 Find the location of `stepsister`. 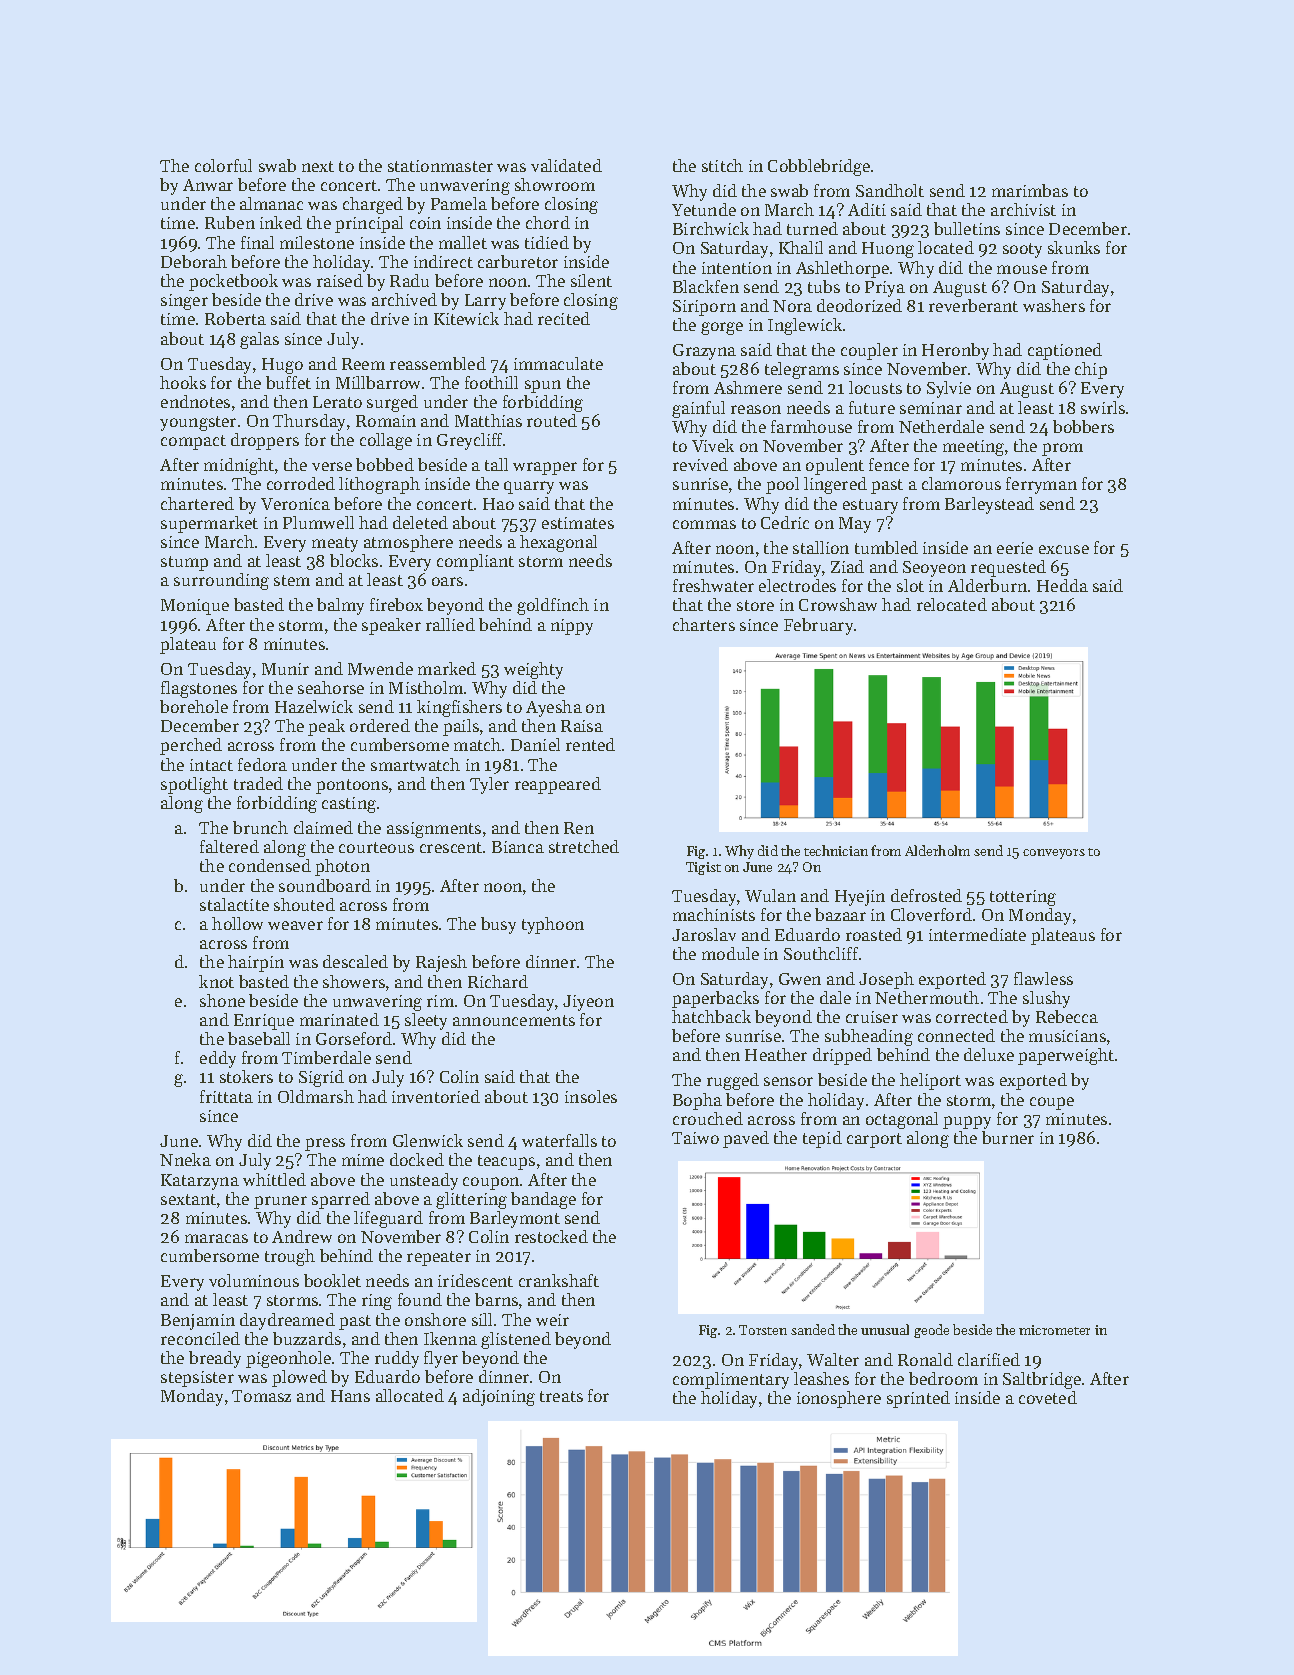

stepsister is located at coordinates (197, 1379).
